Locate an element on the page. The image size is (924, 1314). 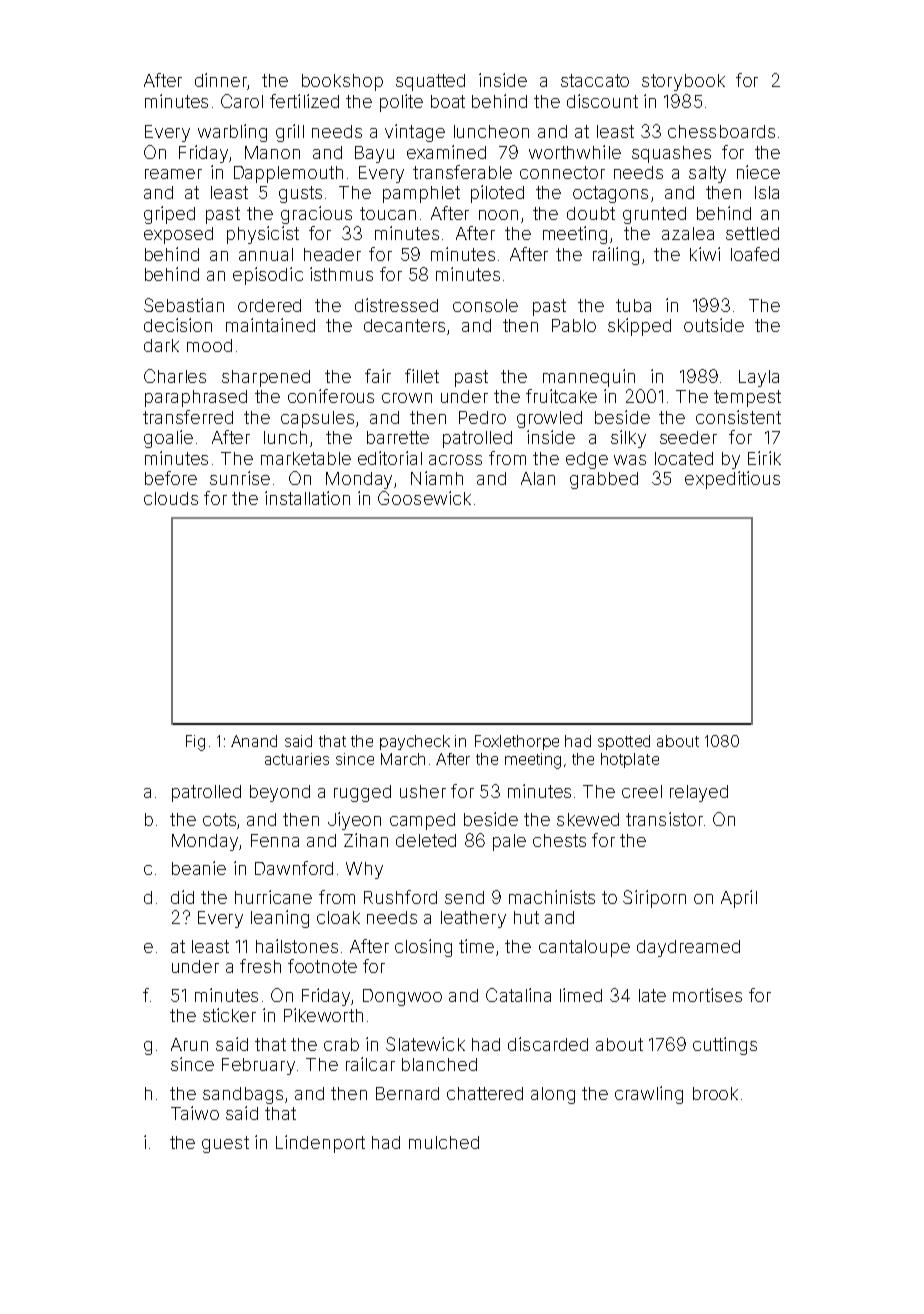
actuaries is located at coordinates (297, 759).
